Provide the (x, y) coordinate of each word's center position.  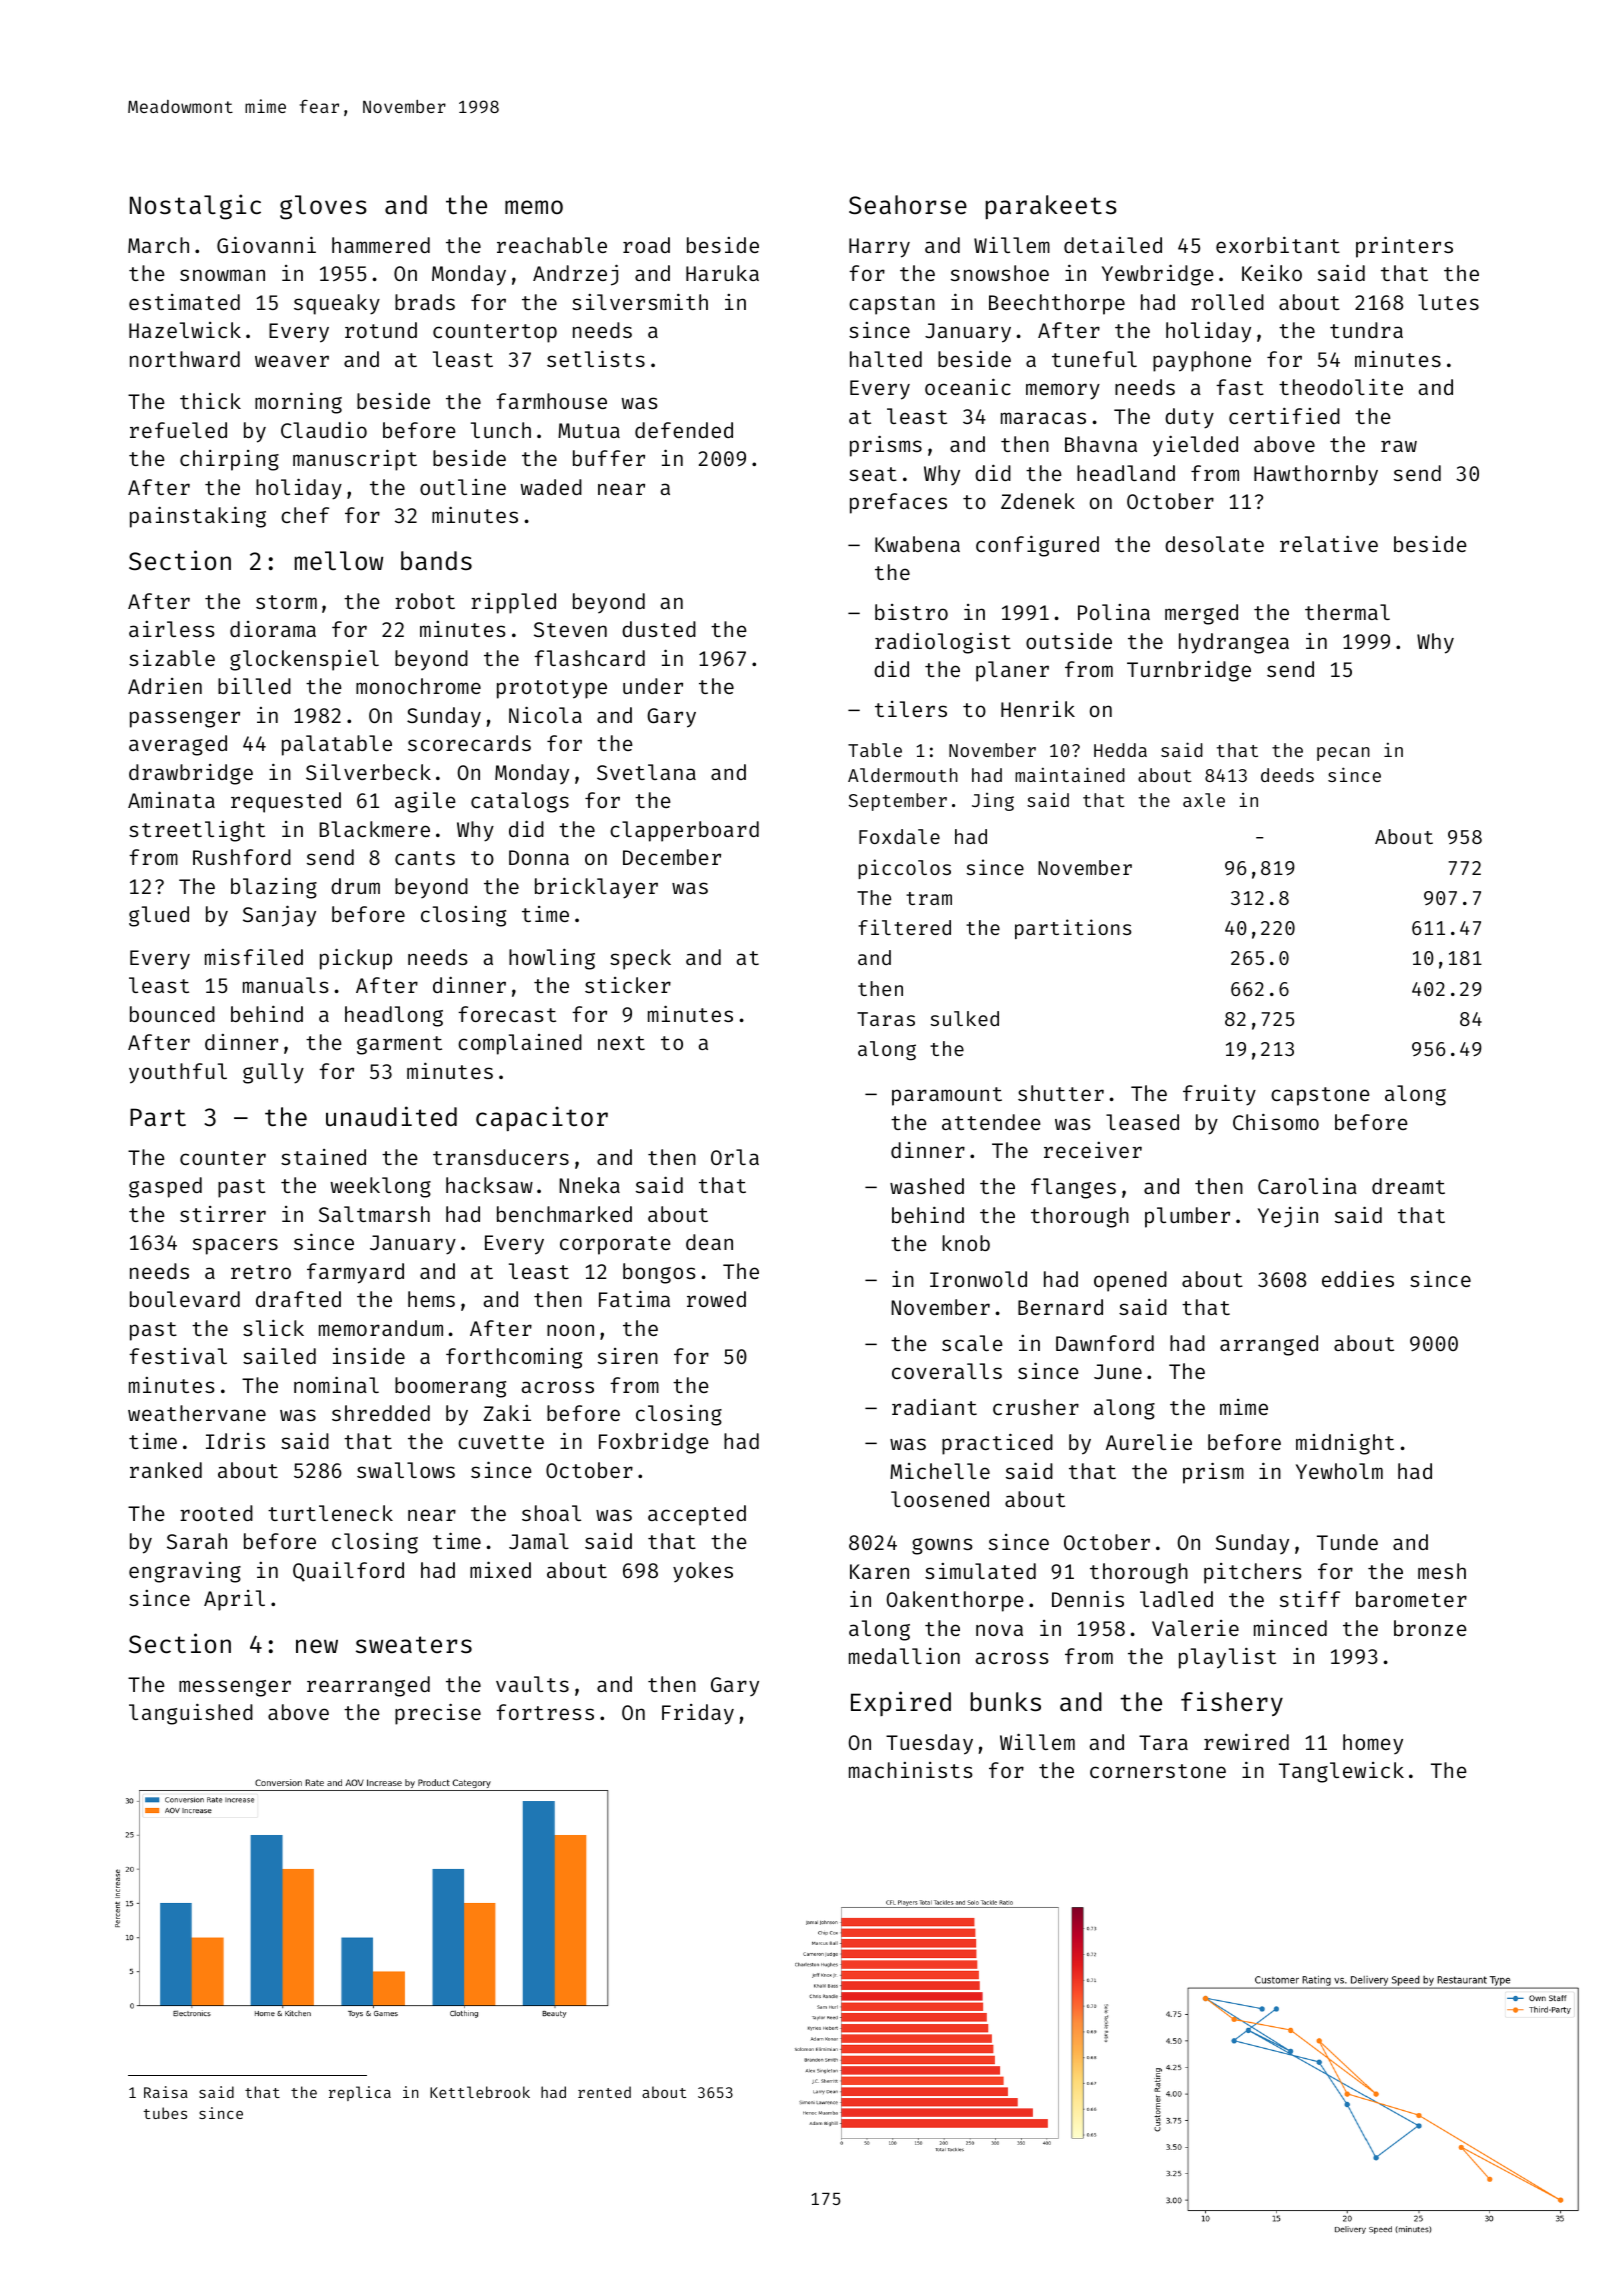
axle (1204, 800)
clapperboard (684, 831)
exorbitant (1278, 244)
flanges (1073, 1188)
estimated (184, 302)
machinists (910, 1770)
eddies (1358, 1278)
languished (191, 1714)
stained (323, 1157)
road (646, 245)
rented (604, 2092)
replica (360, 2093)
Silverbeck (368, 772)
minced (1290, 1628)
